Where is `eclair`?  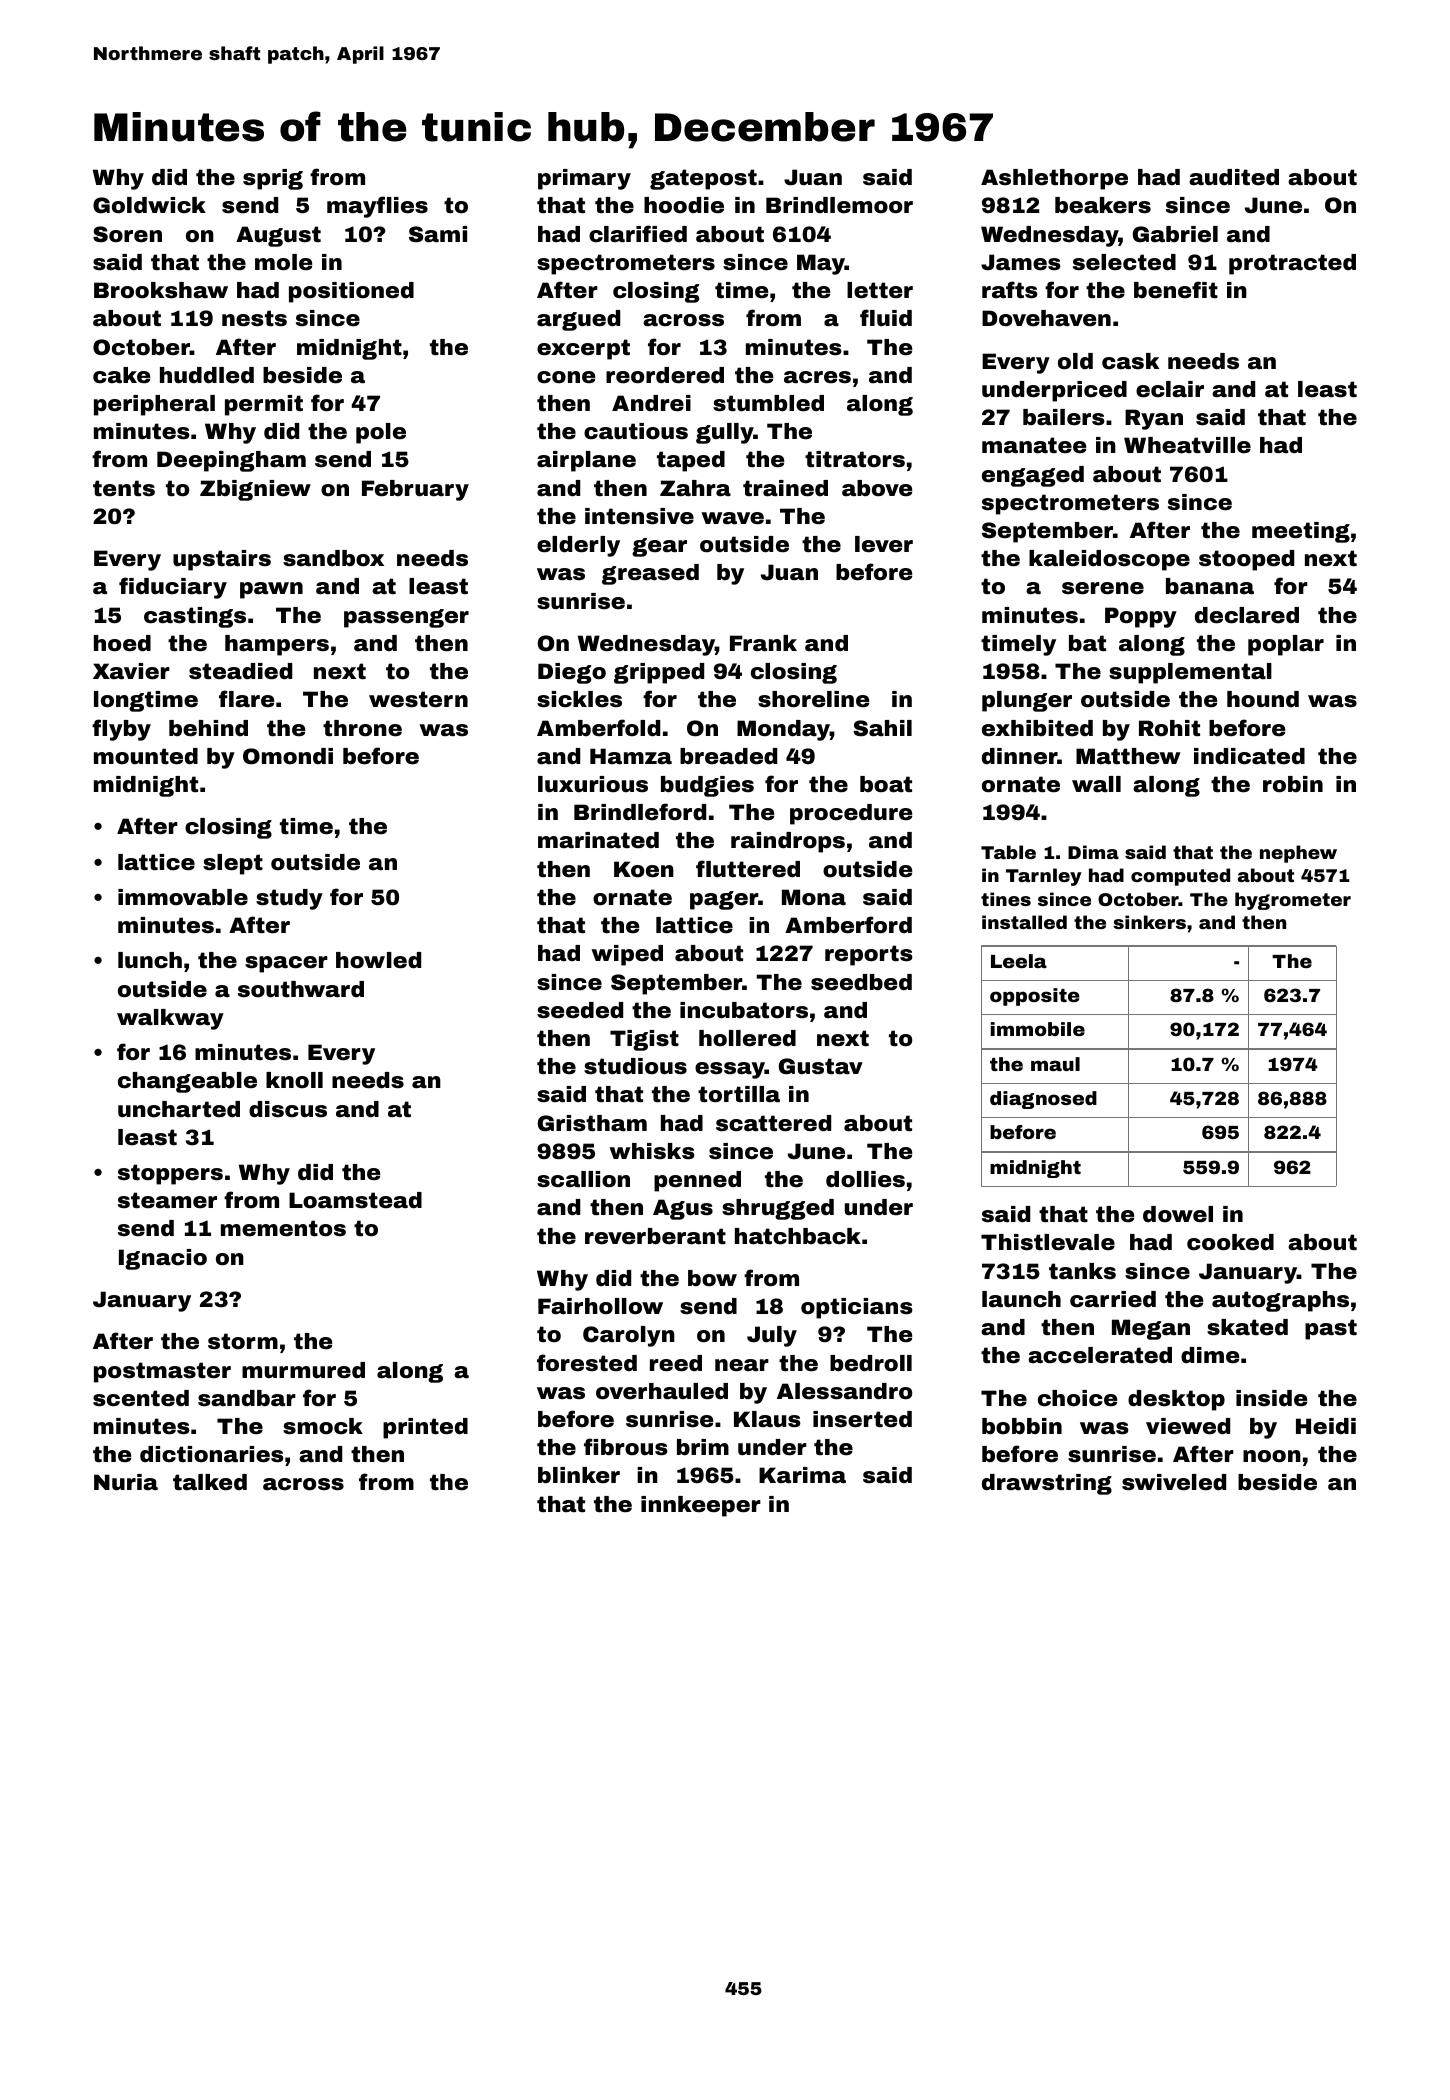
eclair is located at coordinates (1170, 389).
